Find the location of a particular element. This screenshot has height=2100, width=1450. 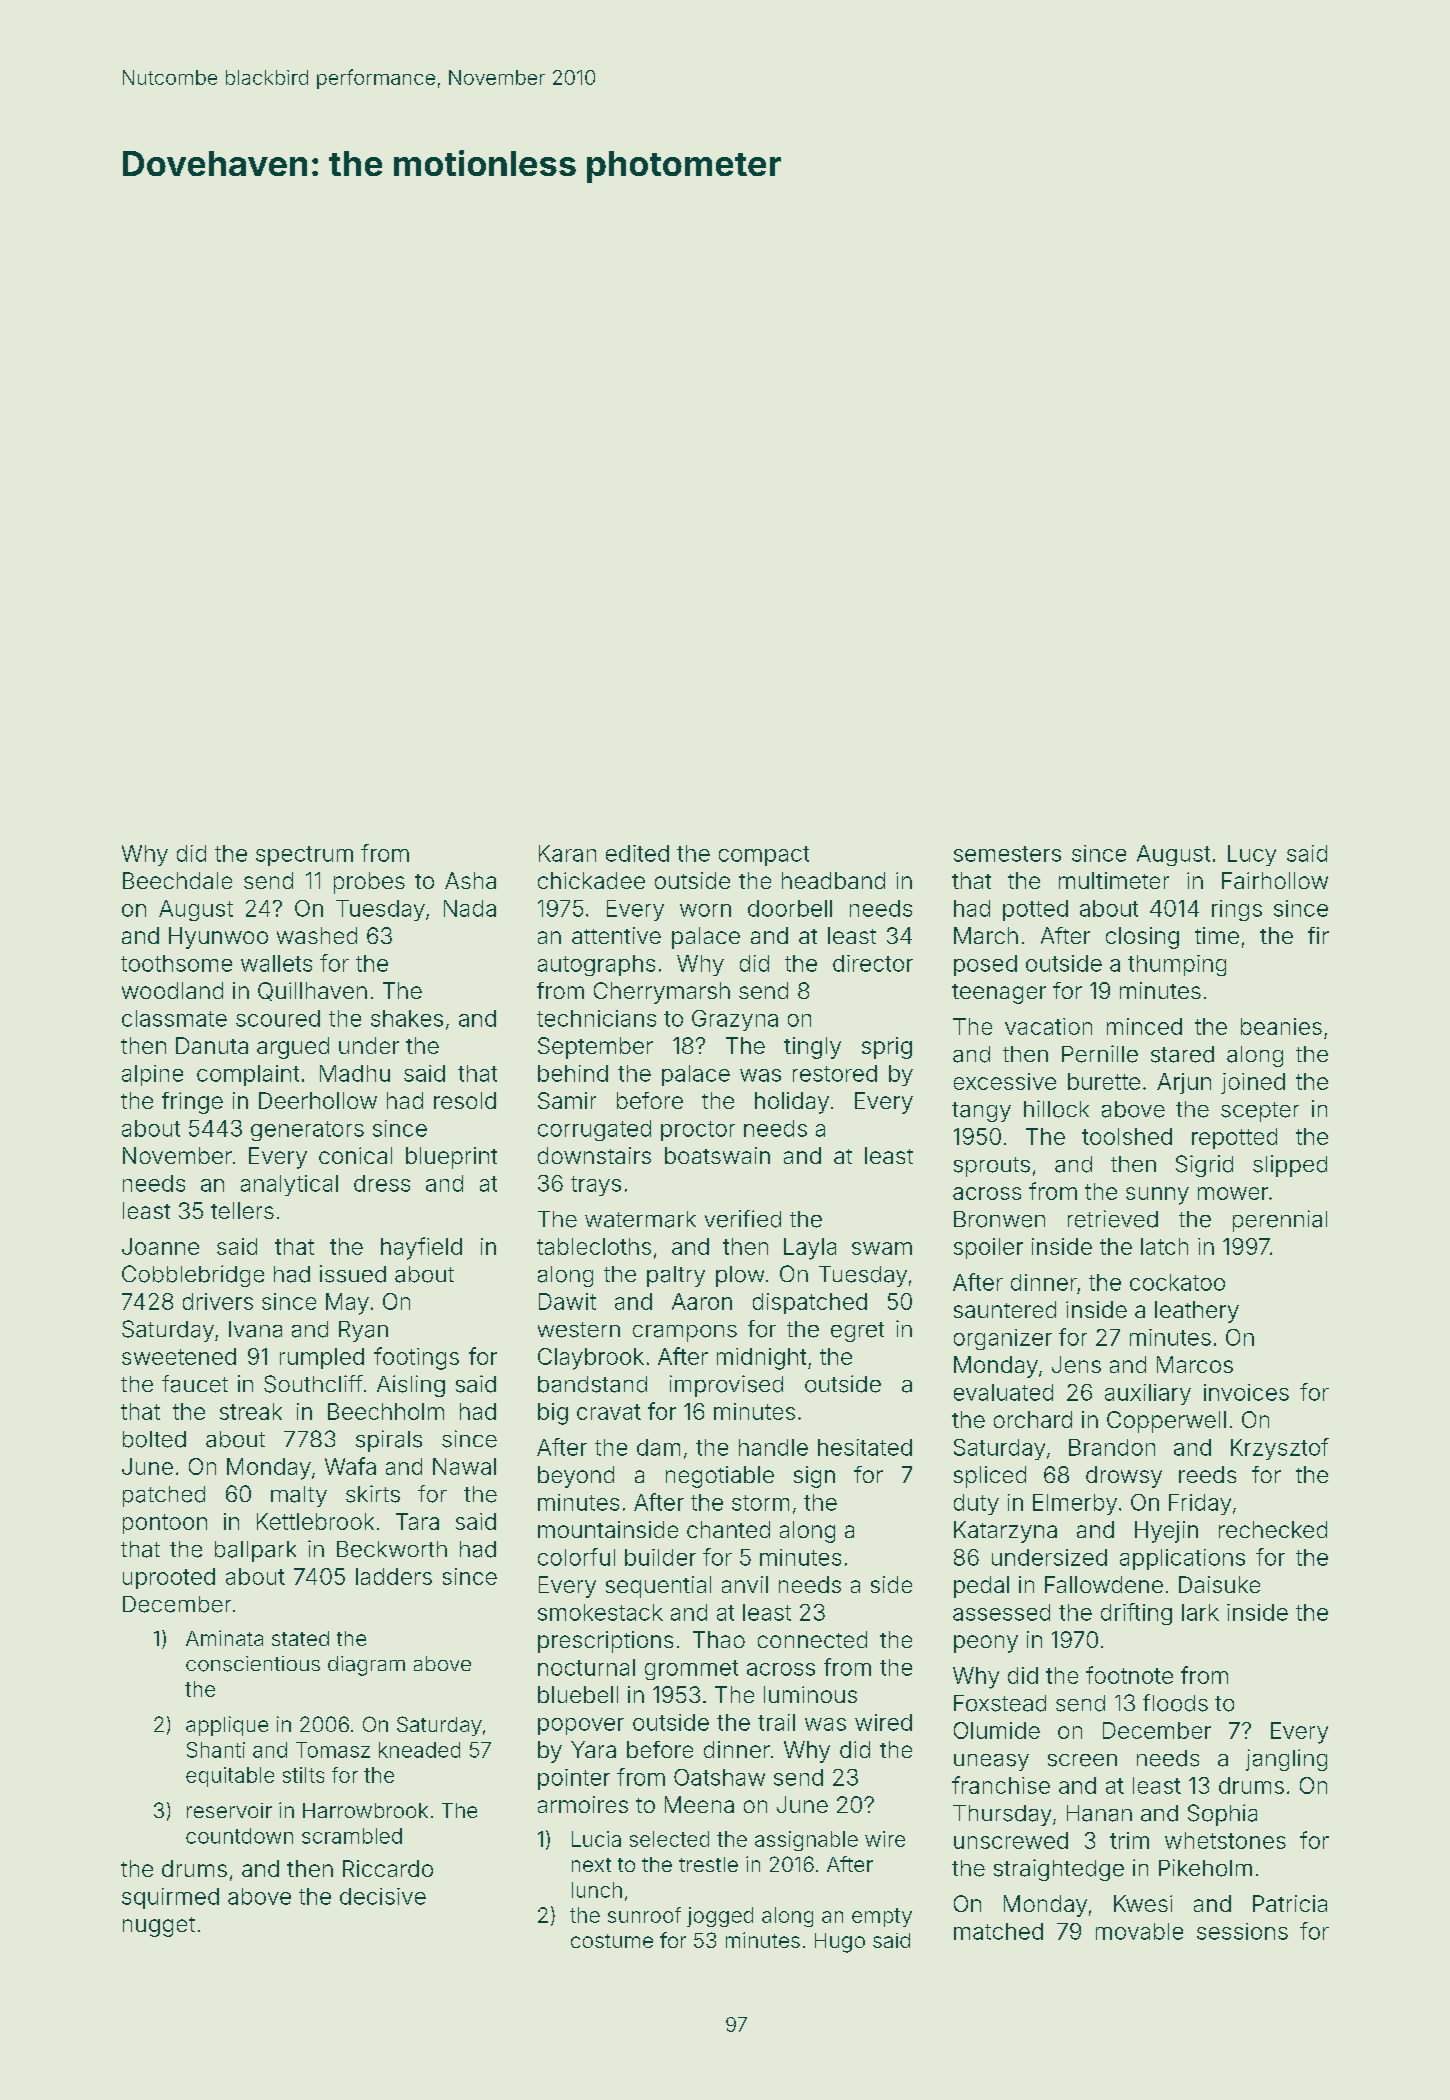

costume is located at coordinates (612, 1941).
